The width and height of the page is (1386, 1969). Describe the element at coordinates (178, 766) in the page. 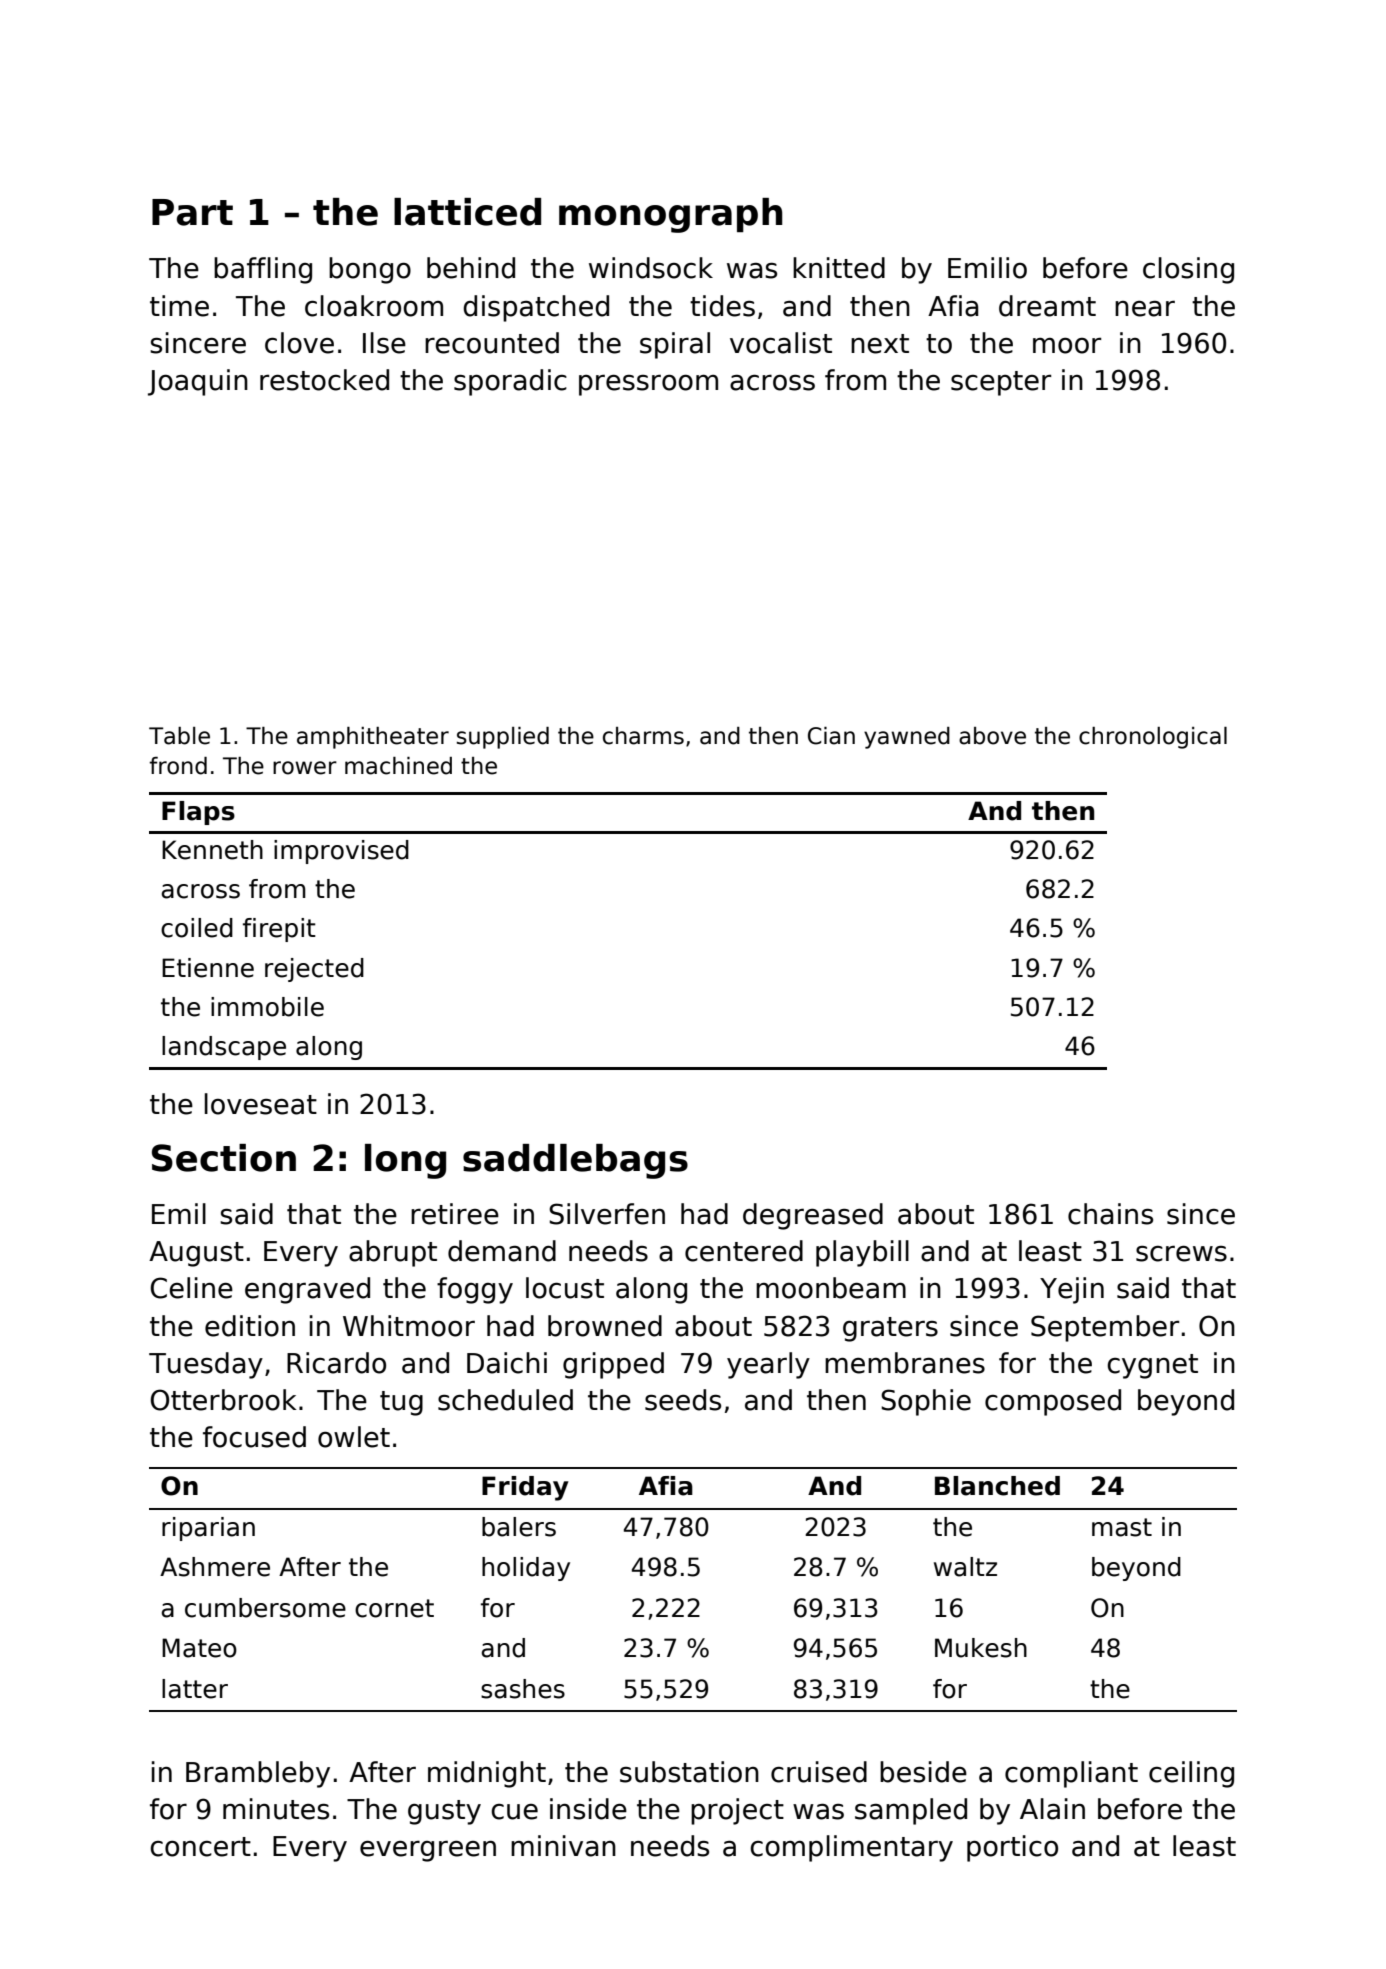

I see `frond` at that location.
